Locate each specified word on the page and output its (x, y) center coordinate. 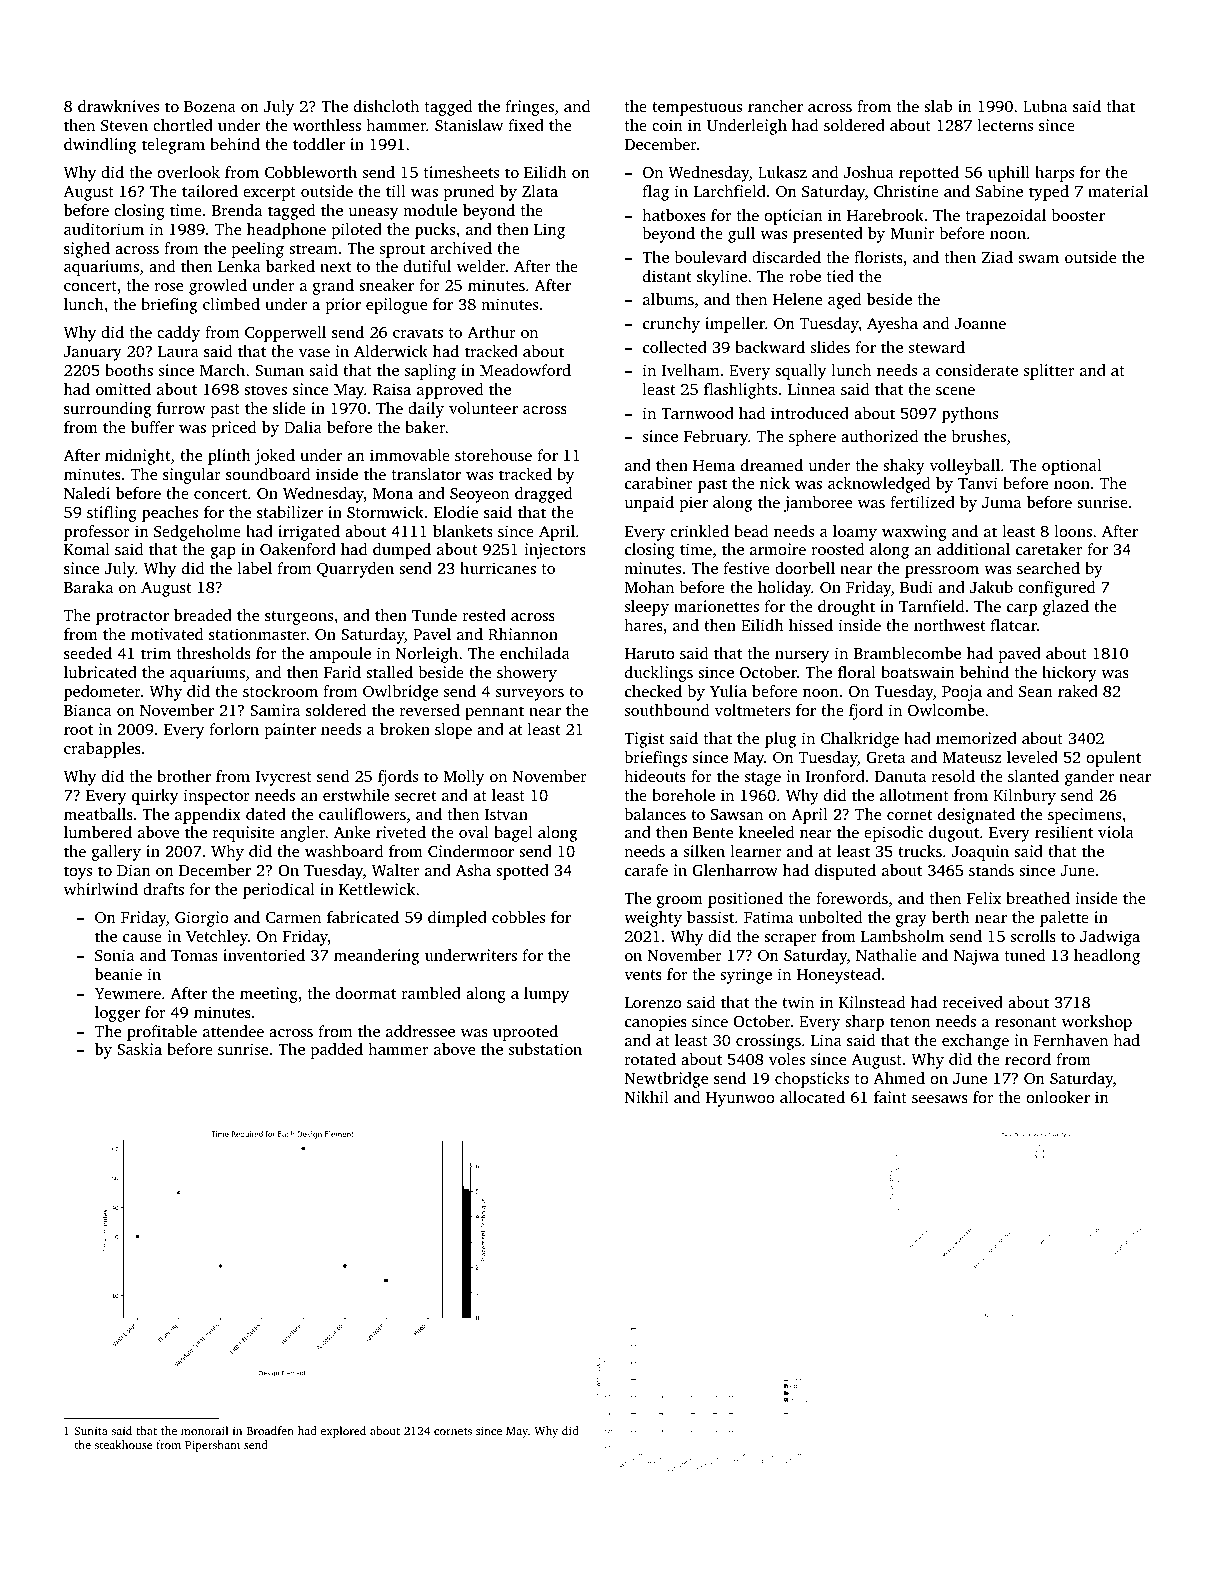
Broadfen (270, 1430)
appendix (208, 816)
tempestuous (697, 109)
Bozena (210, 106)
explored (343, 1432)
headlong (1107, 957)
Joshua (869, 172)
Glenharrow (735, 870)
